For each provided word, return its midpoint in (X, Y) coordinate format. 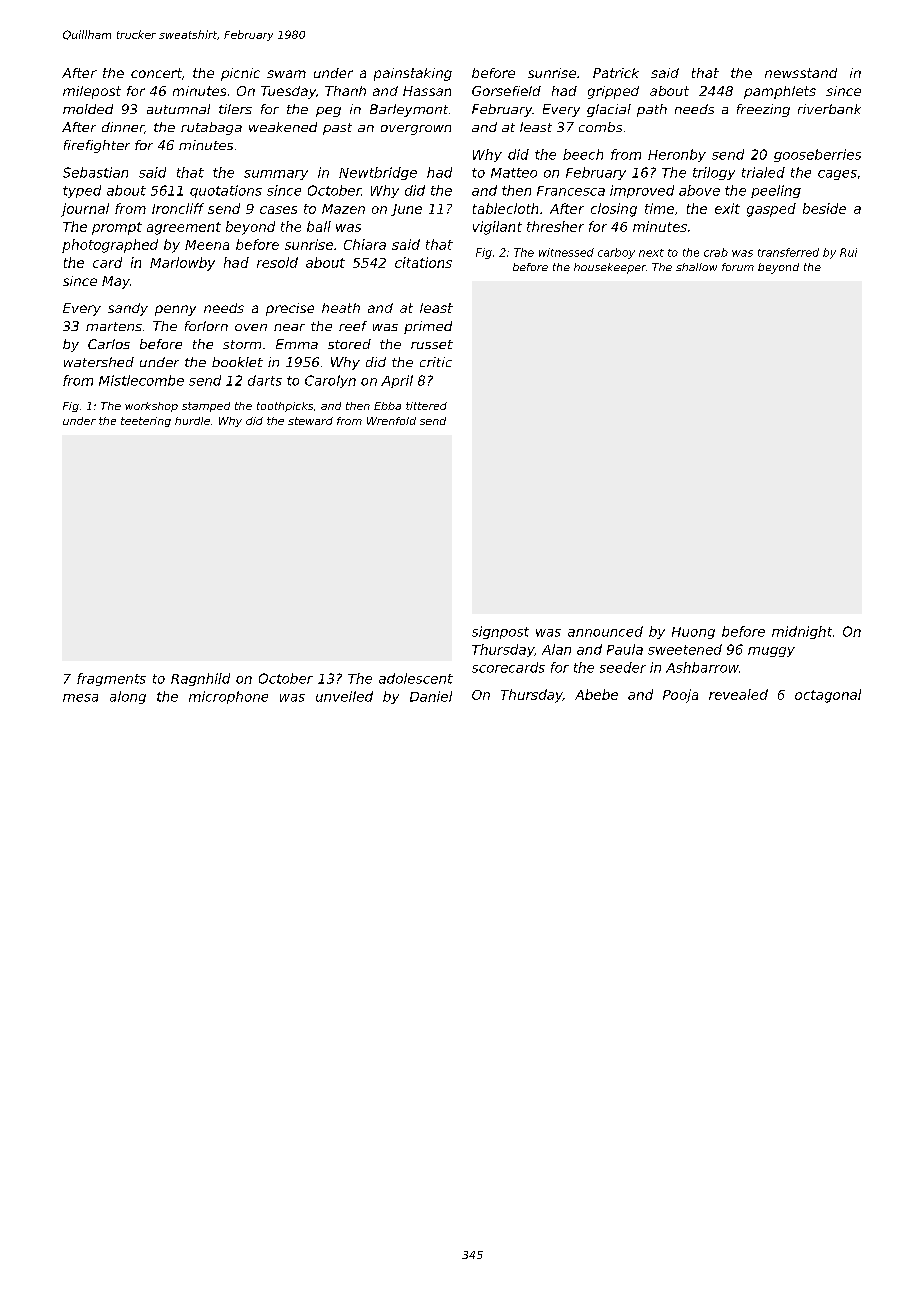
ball (319, 226)
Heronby (677, 155)
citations (423, 262)
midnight (802, 632)
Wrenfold (391, 421)
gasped (771, 210)
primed (428, 327)
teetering (146, 422)
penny (175, 310)
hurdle (192, 421)
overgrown (416, 130)
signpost (500, 632)
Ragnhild (200, 679)
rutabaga (211, 128)
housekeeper (610, 268)
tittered (426, 406)
